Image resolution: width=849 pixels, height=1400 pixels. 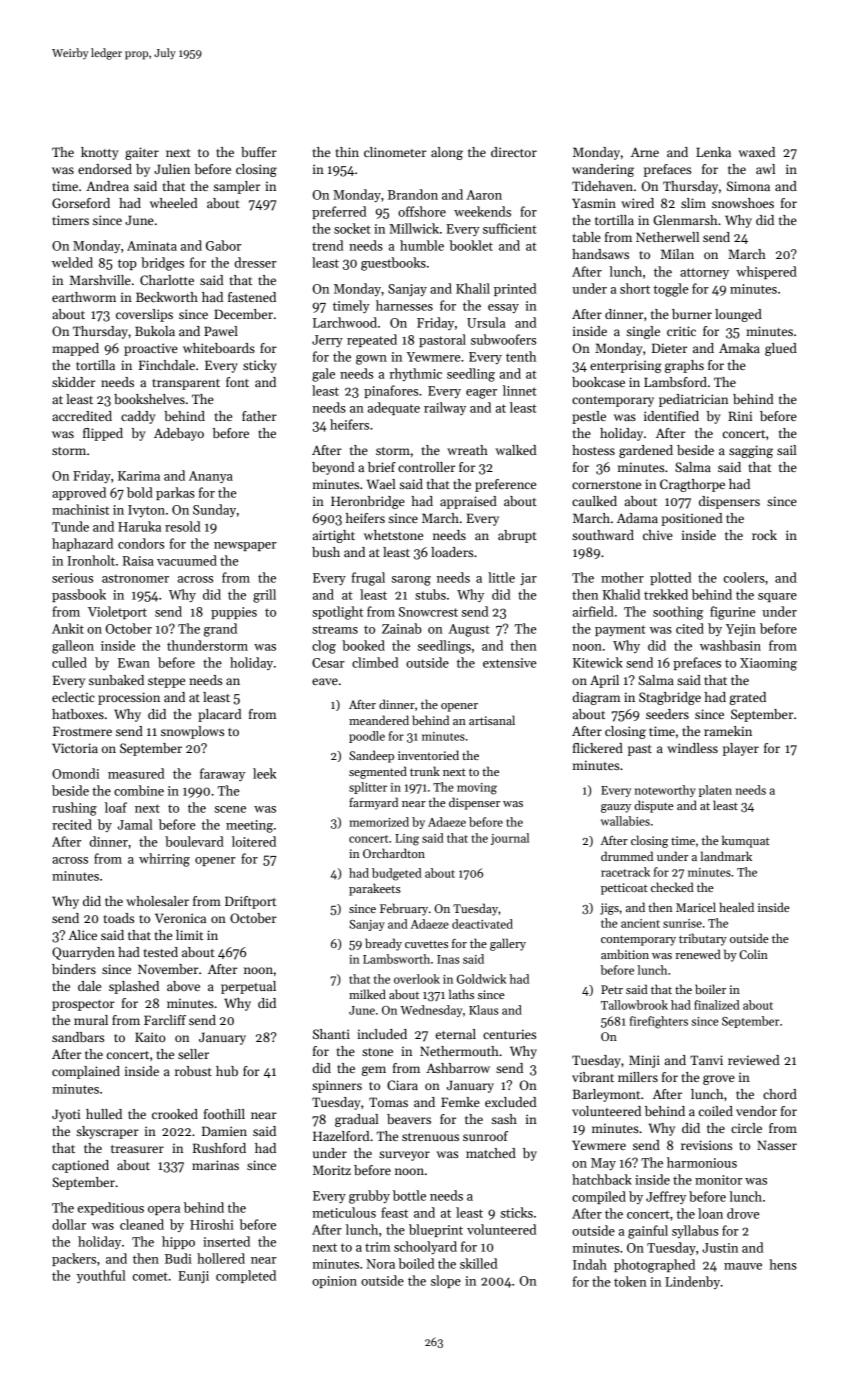 What do you see at coordinates (481, 394) in the screenshot?
I see `eager` at bounding box center [481, 394].
